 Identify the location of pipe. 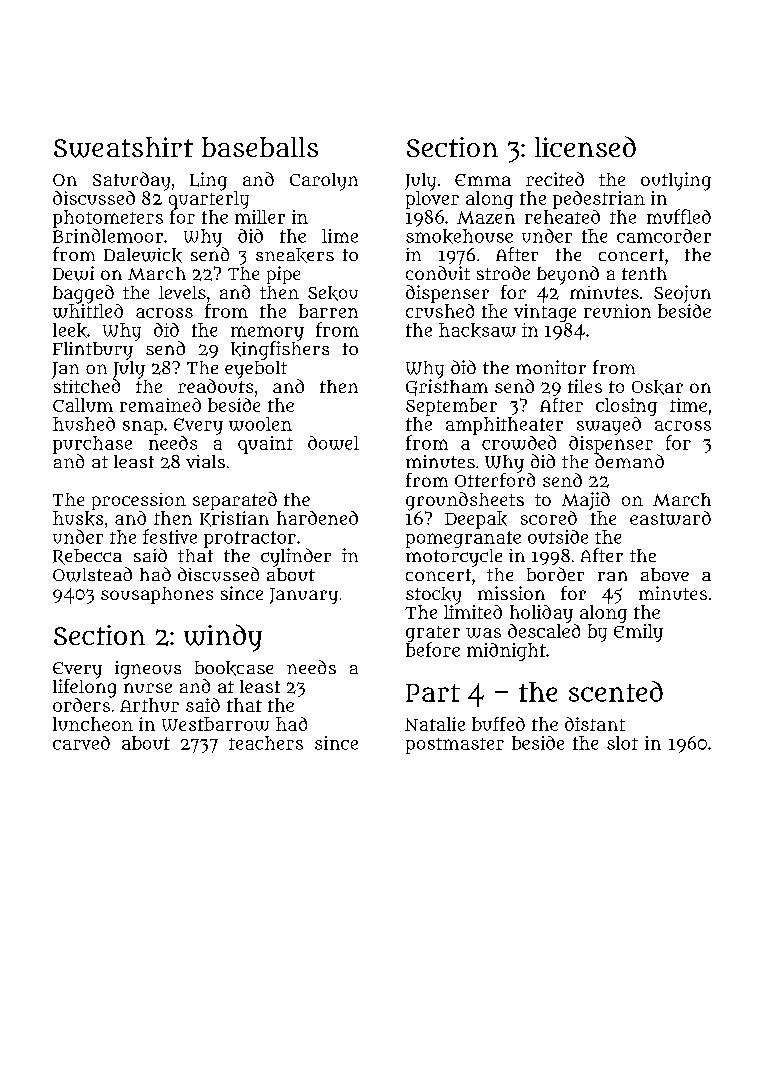
(283, 275).
